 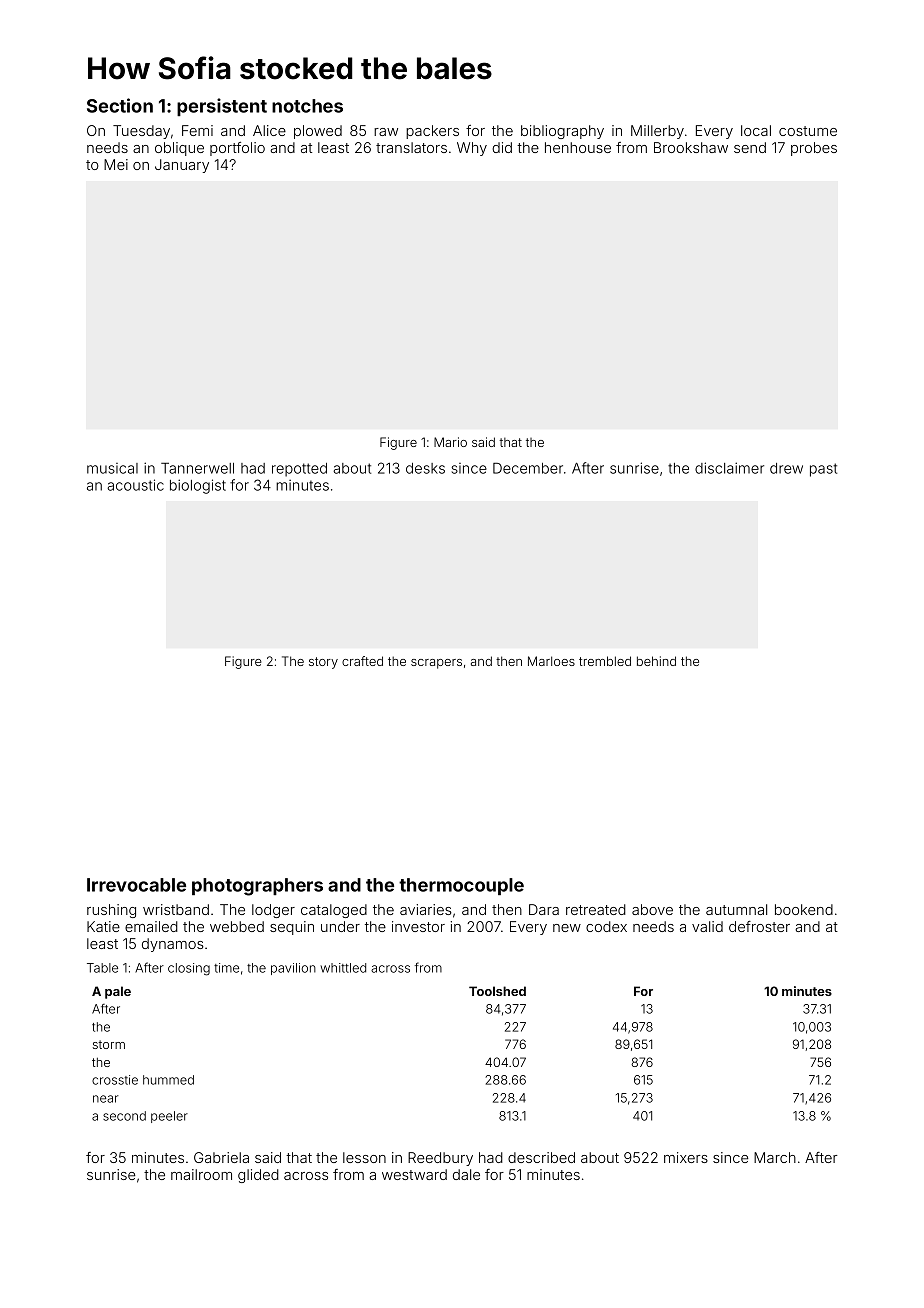 I want to click on mixers, so click(x=686, y=1157).
